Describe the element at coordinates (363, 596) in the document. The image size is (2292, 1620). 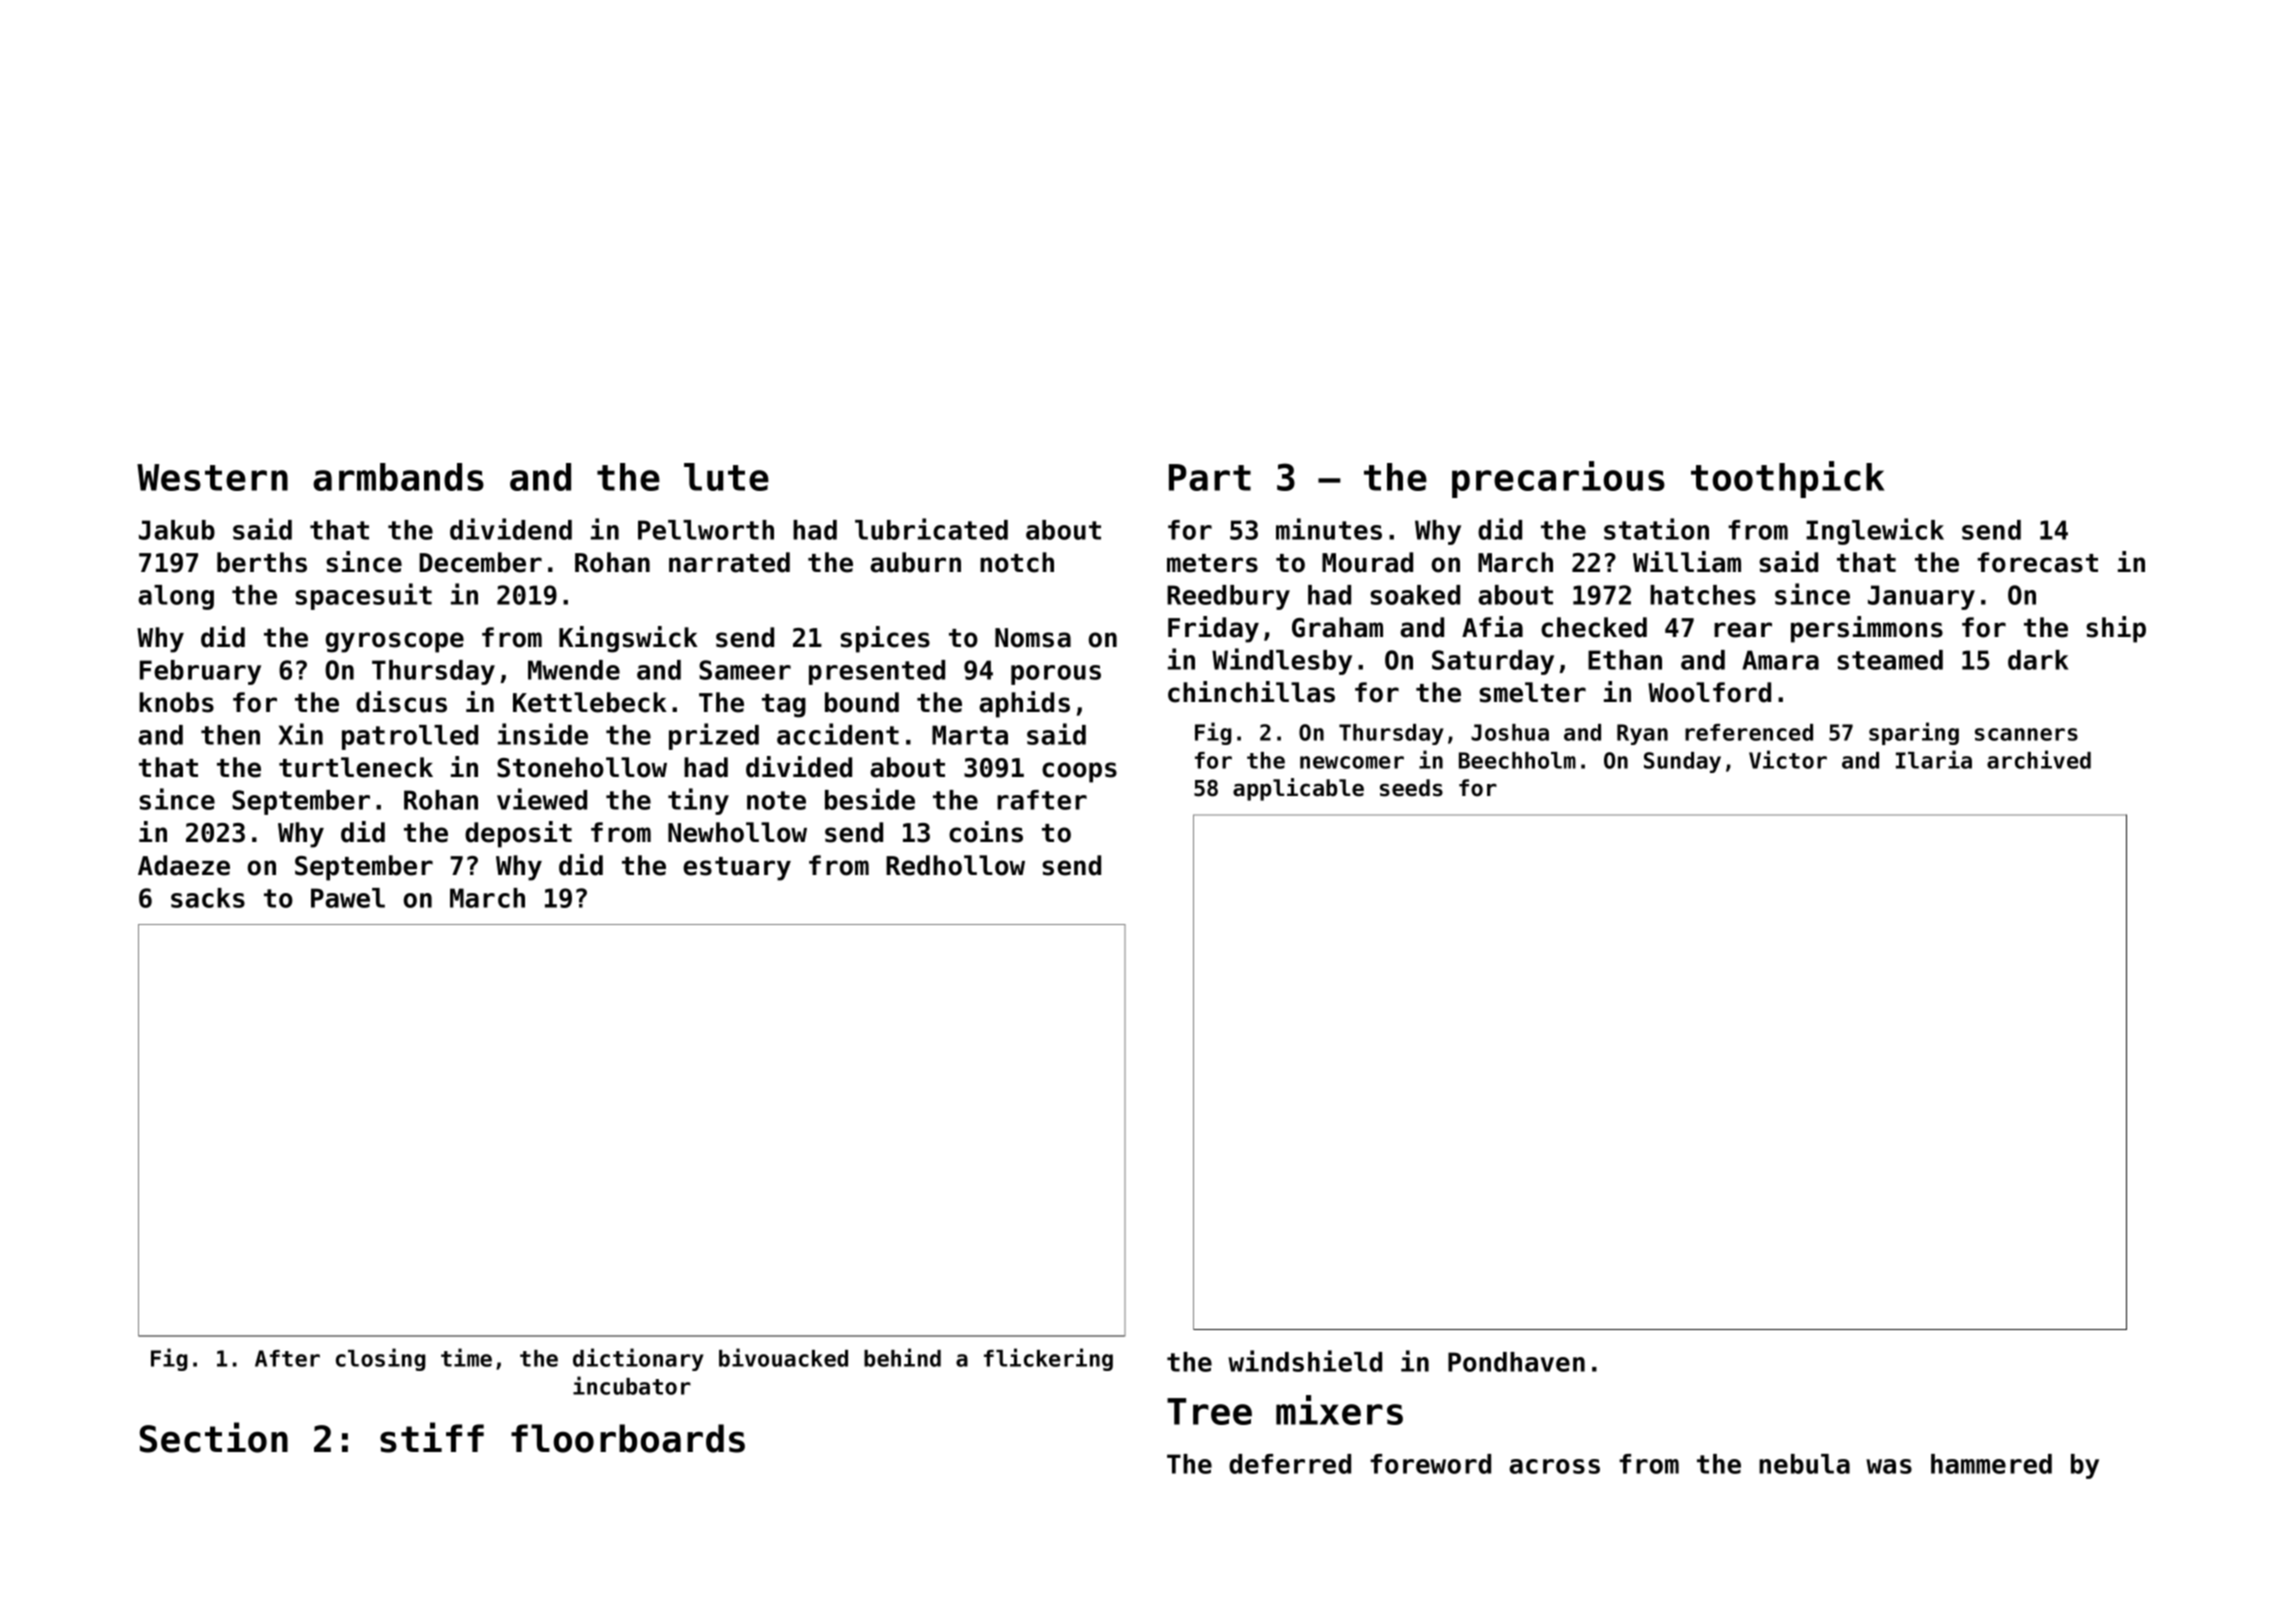
I see `spacesuit` at that location.
